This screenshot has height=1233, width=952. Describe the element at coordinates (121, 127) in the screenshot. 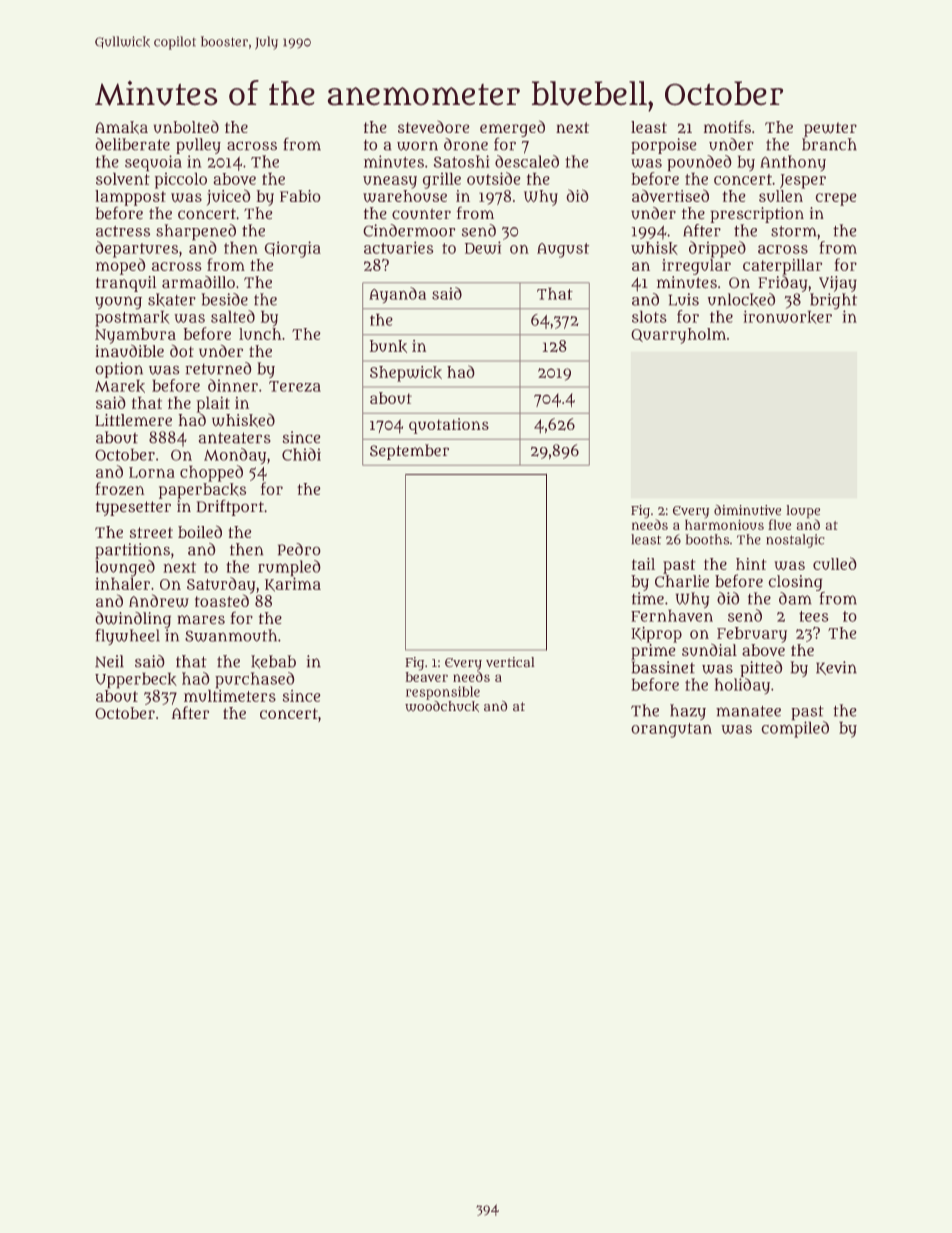

I see `Amaka` at that location.
